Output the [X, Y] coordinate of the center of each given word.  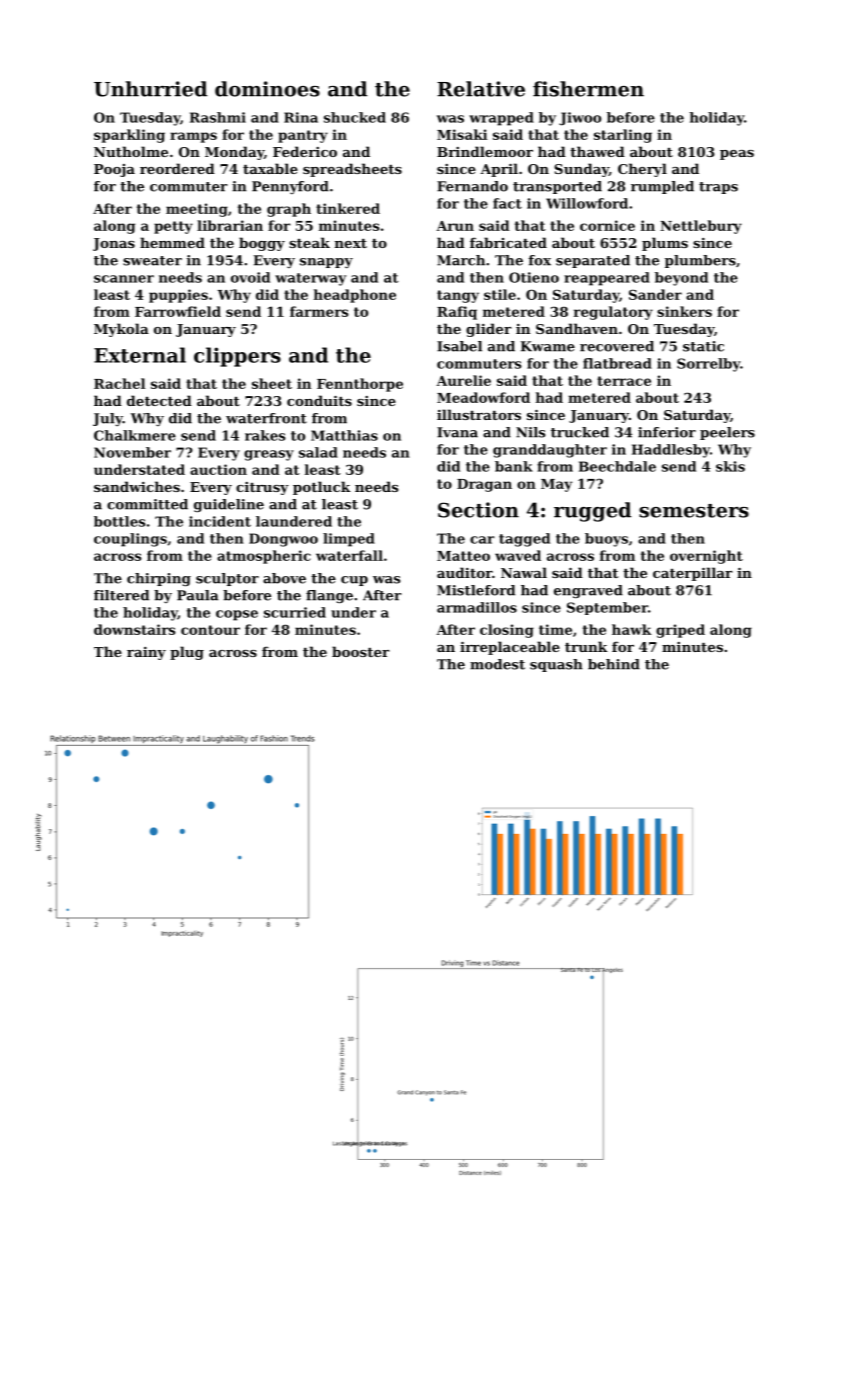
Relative [481, 89]
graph [289, 210]
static [703, 346]
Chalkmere [135, 435]
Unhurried [150, 89]
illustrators [479, 414]
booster [361, 651]
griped [680, 631]
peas [737, 155]
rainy [146, 653]
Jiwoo [580, 119]
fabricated [508, 242]
